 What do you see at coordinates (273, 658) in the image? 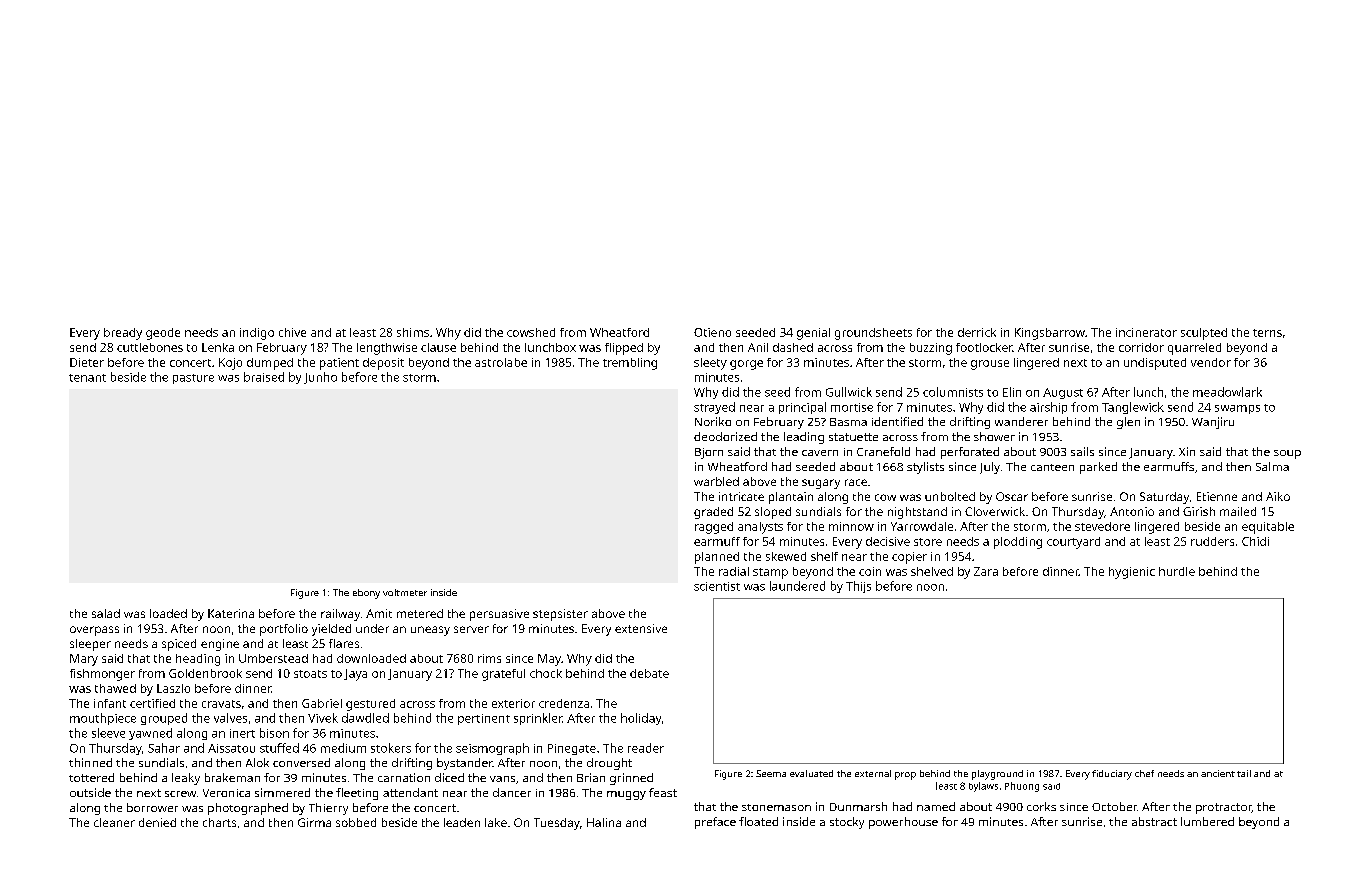
I see `Umberstead` at bounding box center [273, 658].
